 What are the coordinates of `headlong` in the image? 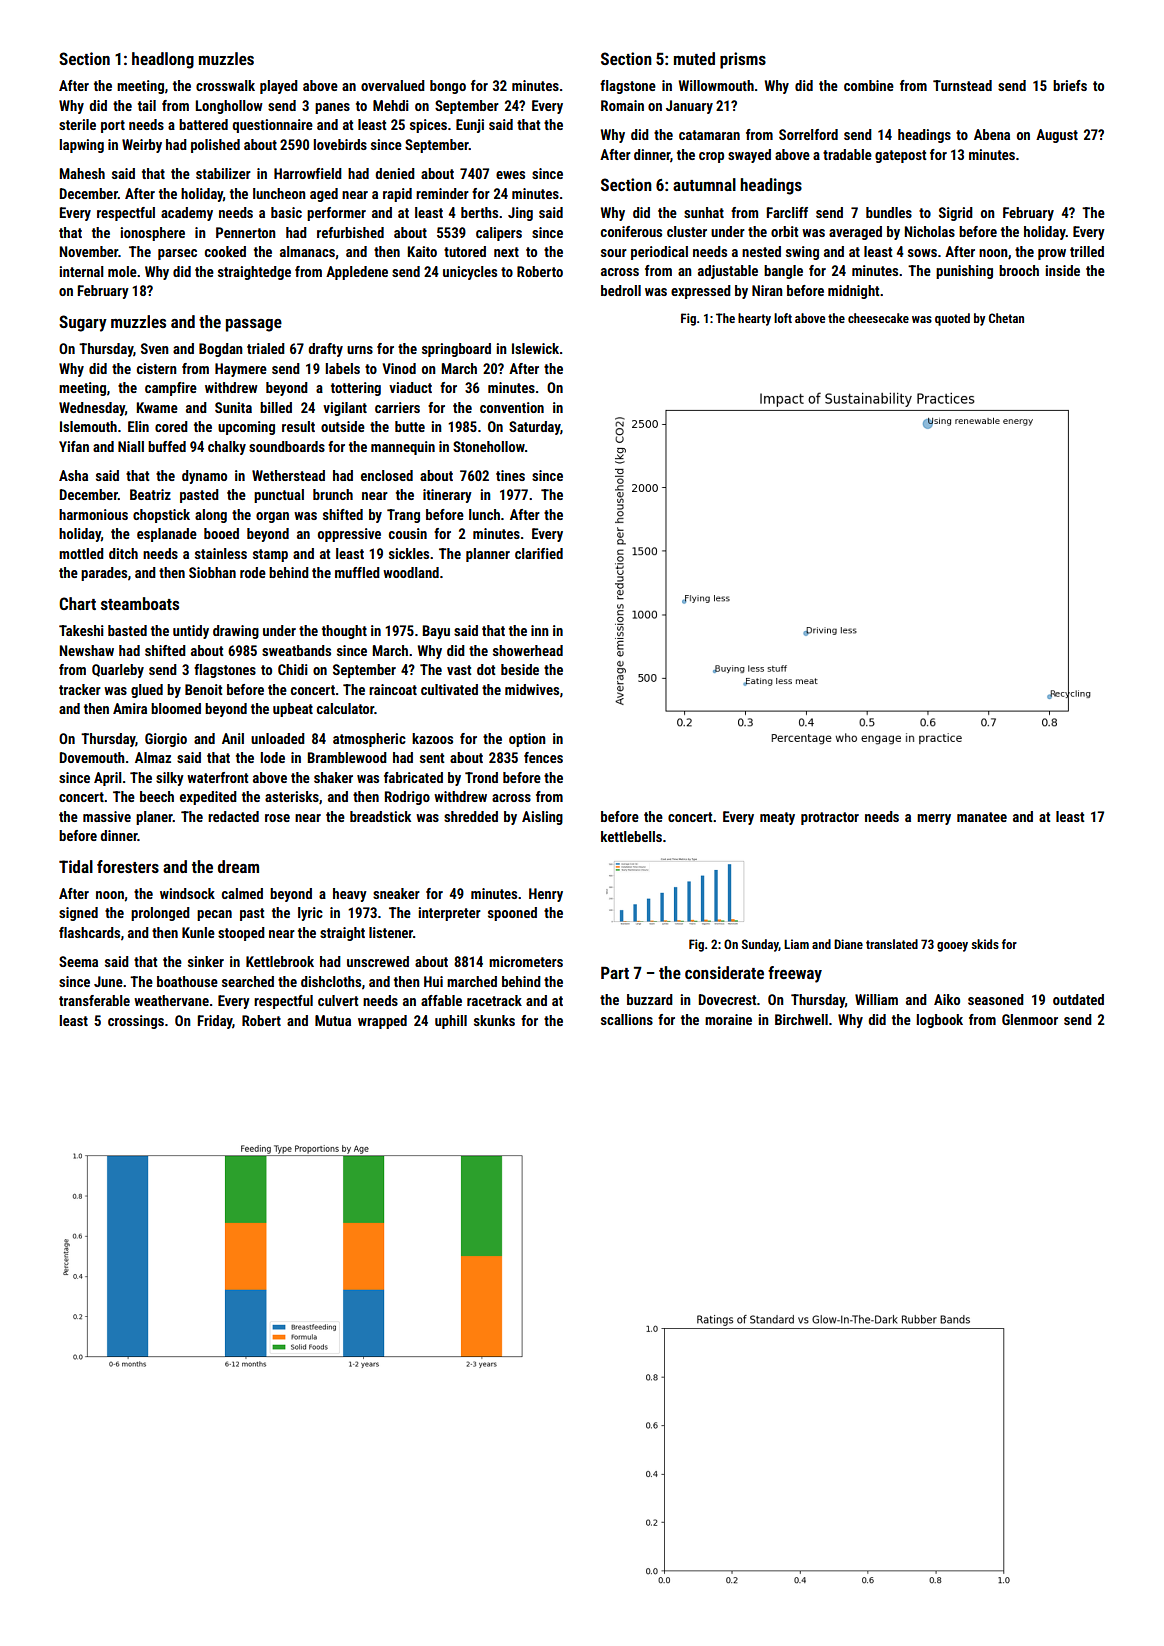 It's located at (163, 60).
